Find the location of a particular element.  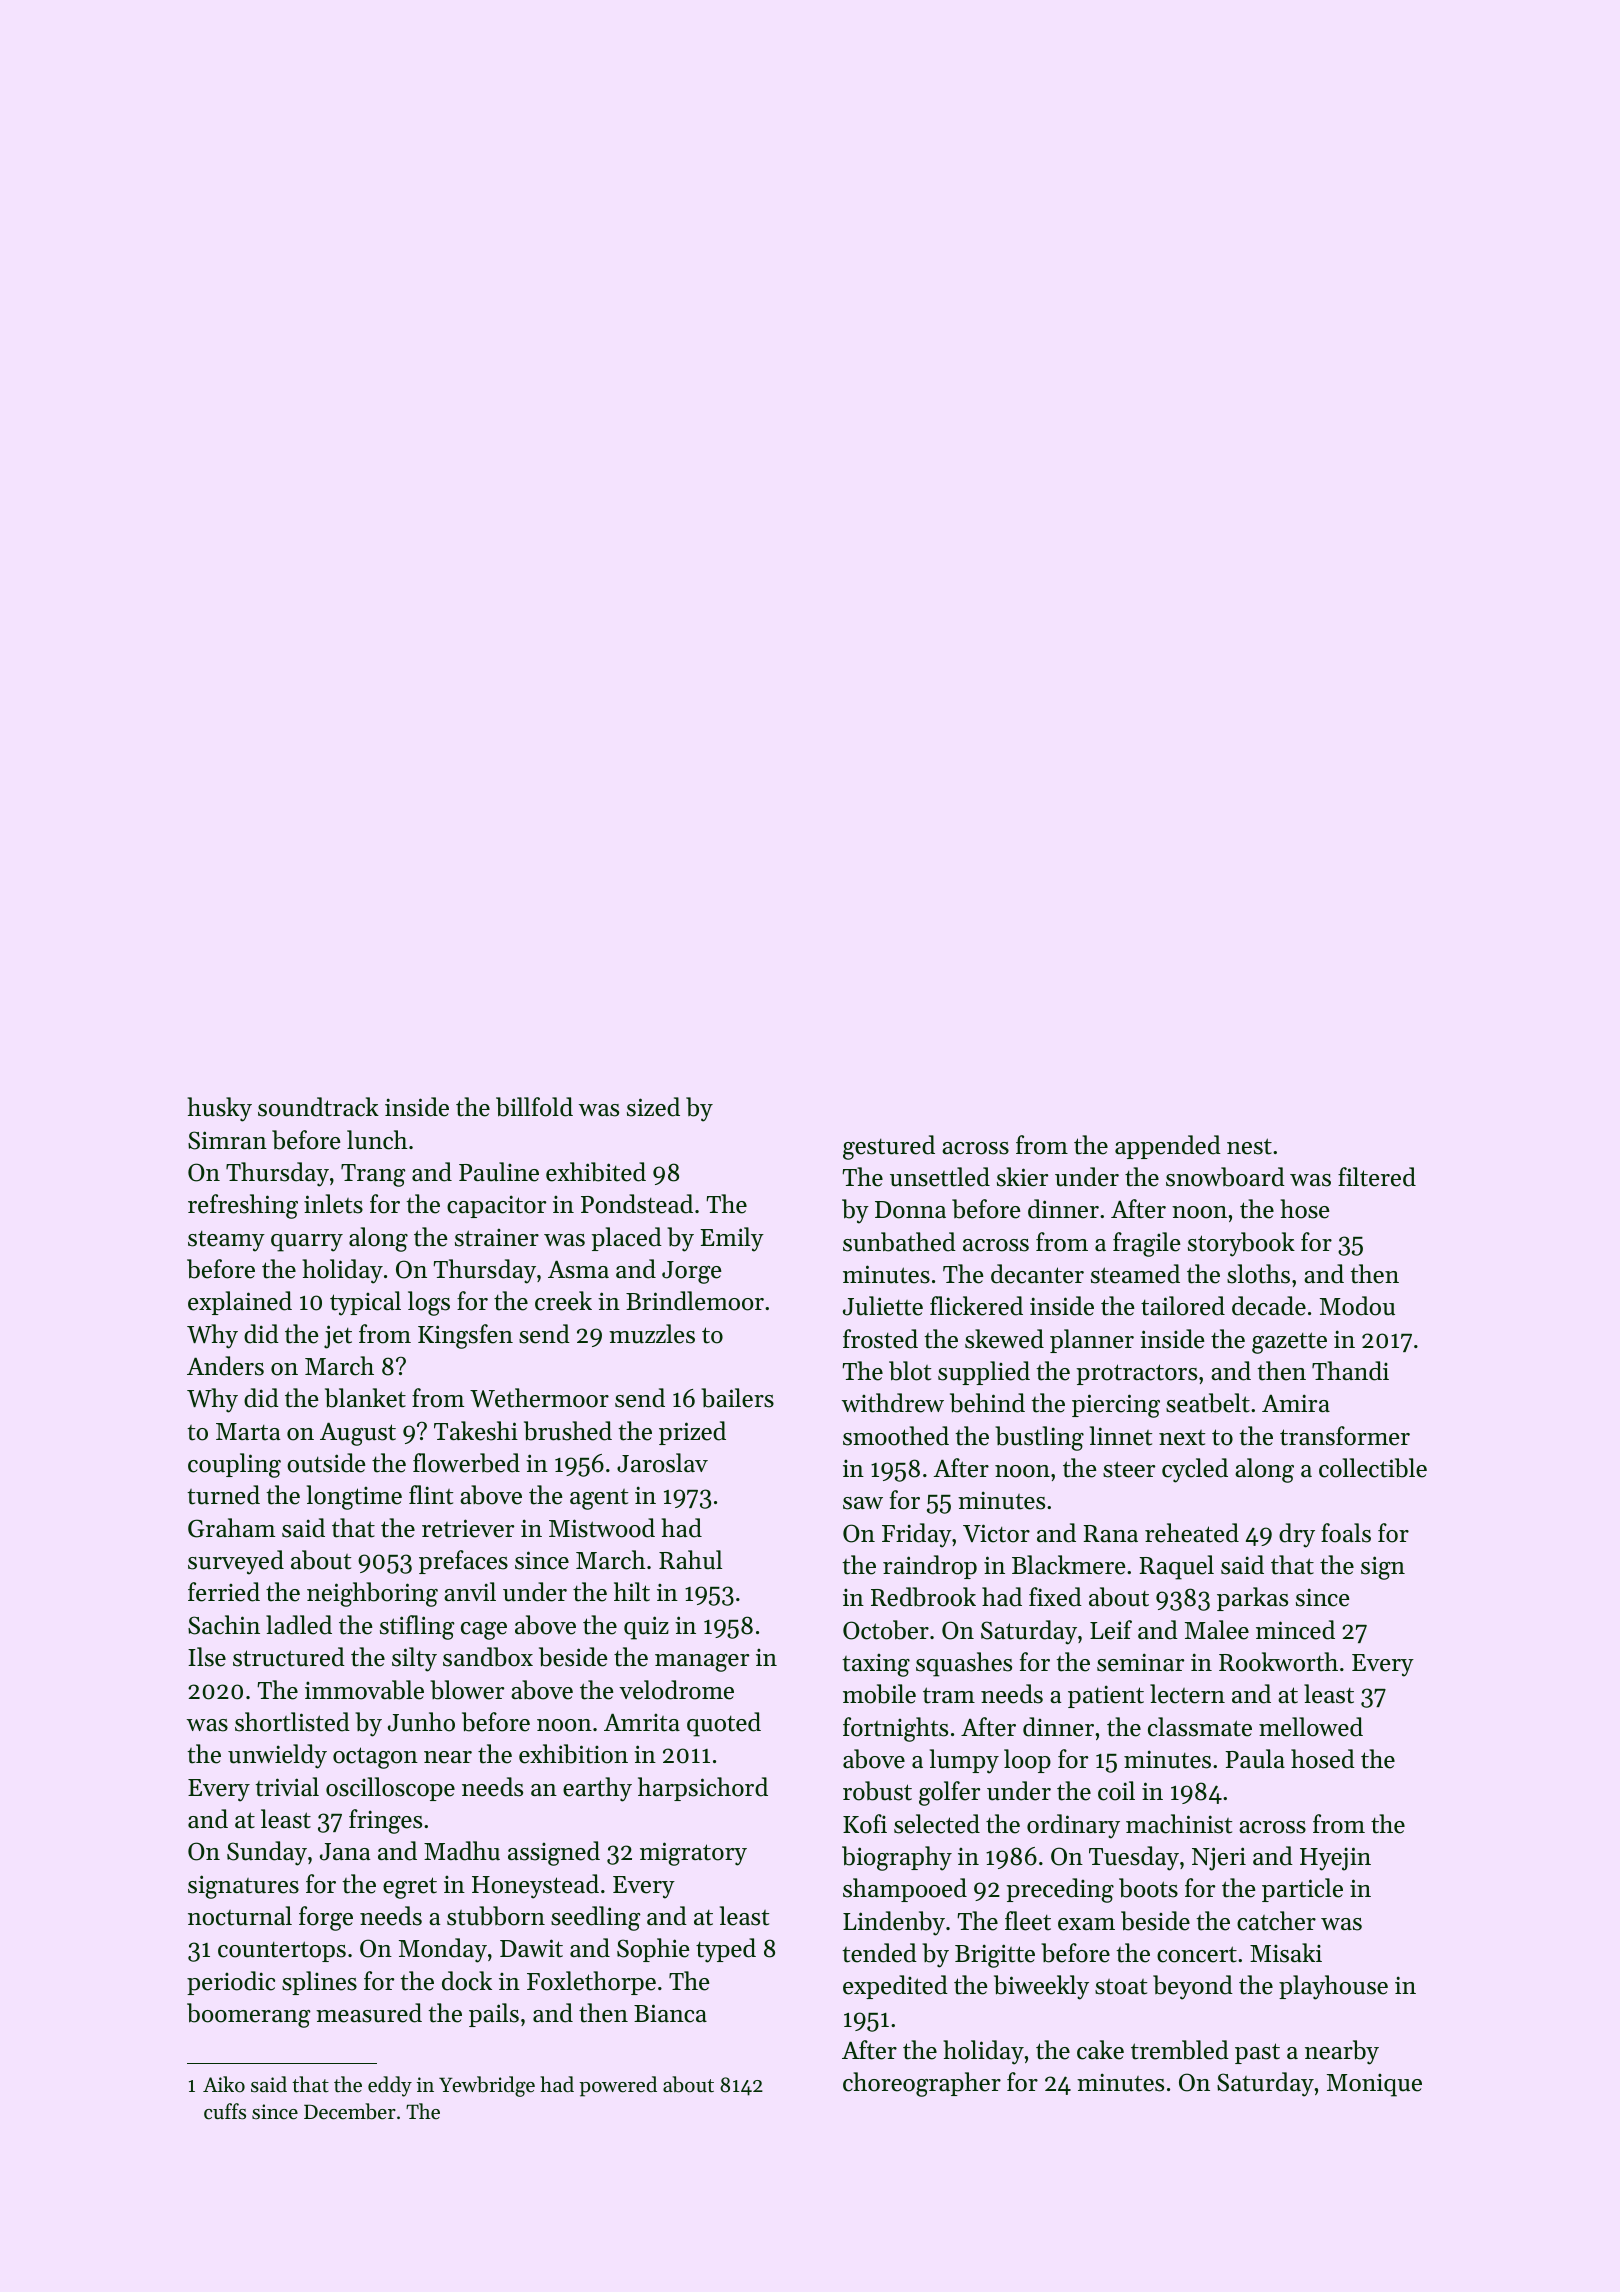

velodrome is located at coordinates (676, 1690).
